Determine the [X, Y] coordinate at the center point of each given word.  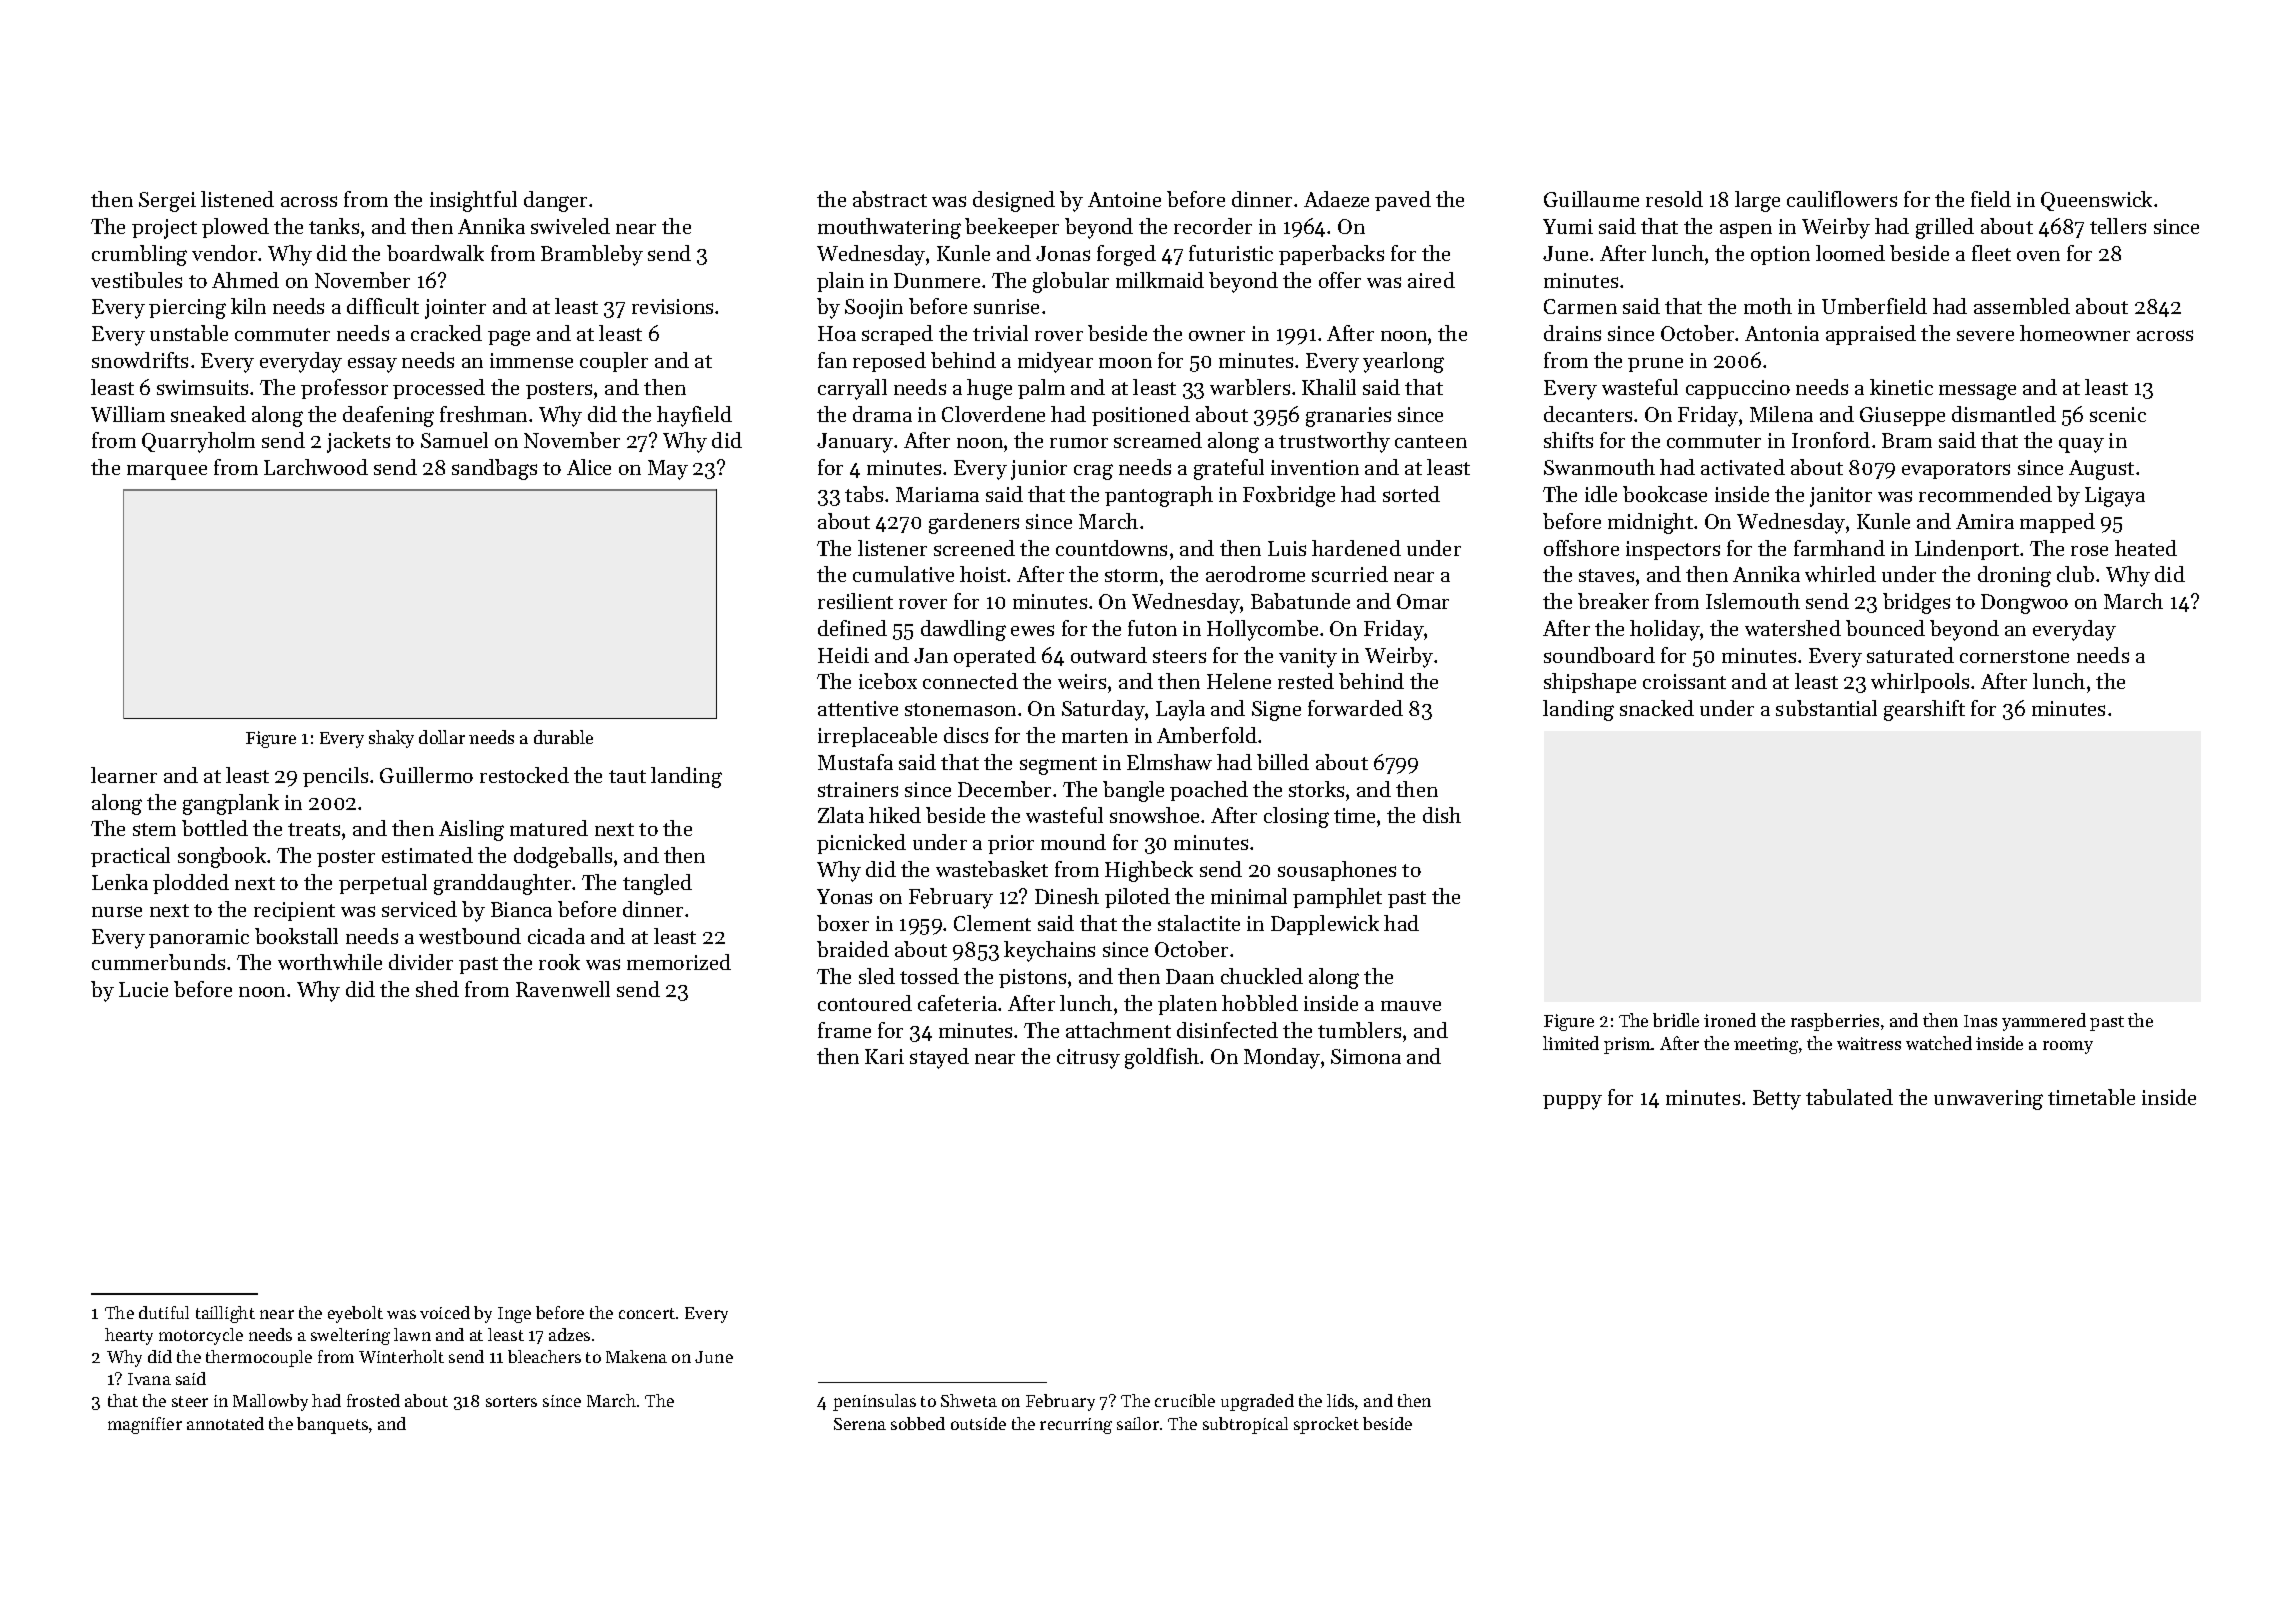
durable [563, 737]
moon [1125, 363]
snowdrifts [140, 360]
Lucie [143, 989]
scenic [2118, 414]
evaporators [1956, 470]
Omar [1423, 601]
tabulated [1849, 1097]
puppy [1572, 1102]
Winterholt [401, 1356]
